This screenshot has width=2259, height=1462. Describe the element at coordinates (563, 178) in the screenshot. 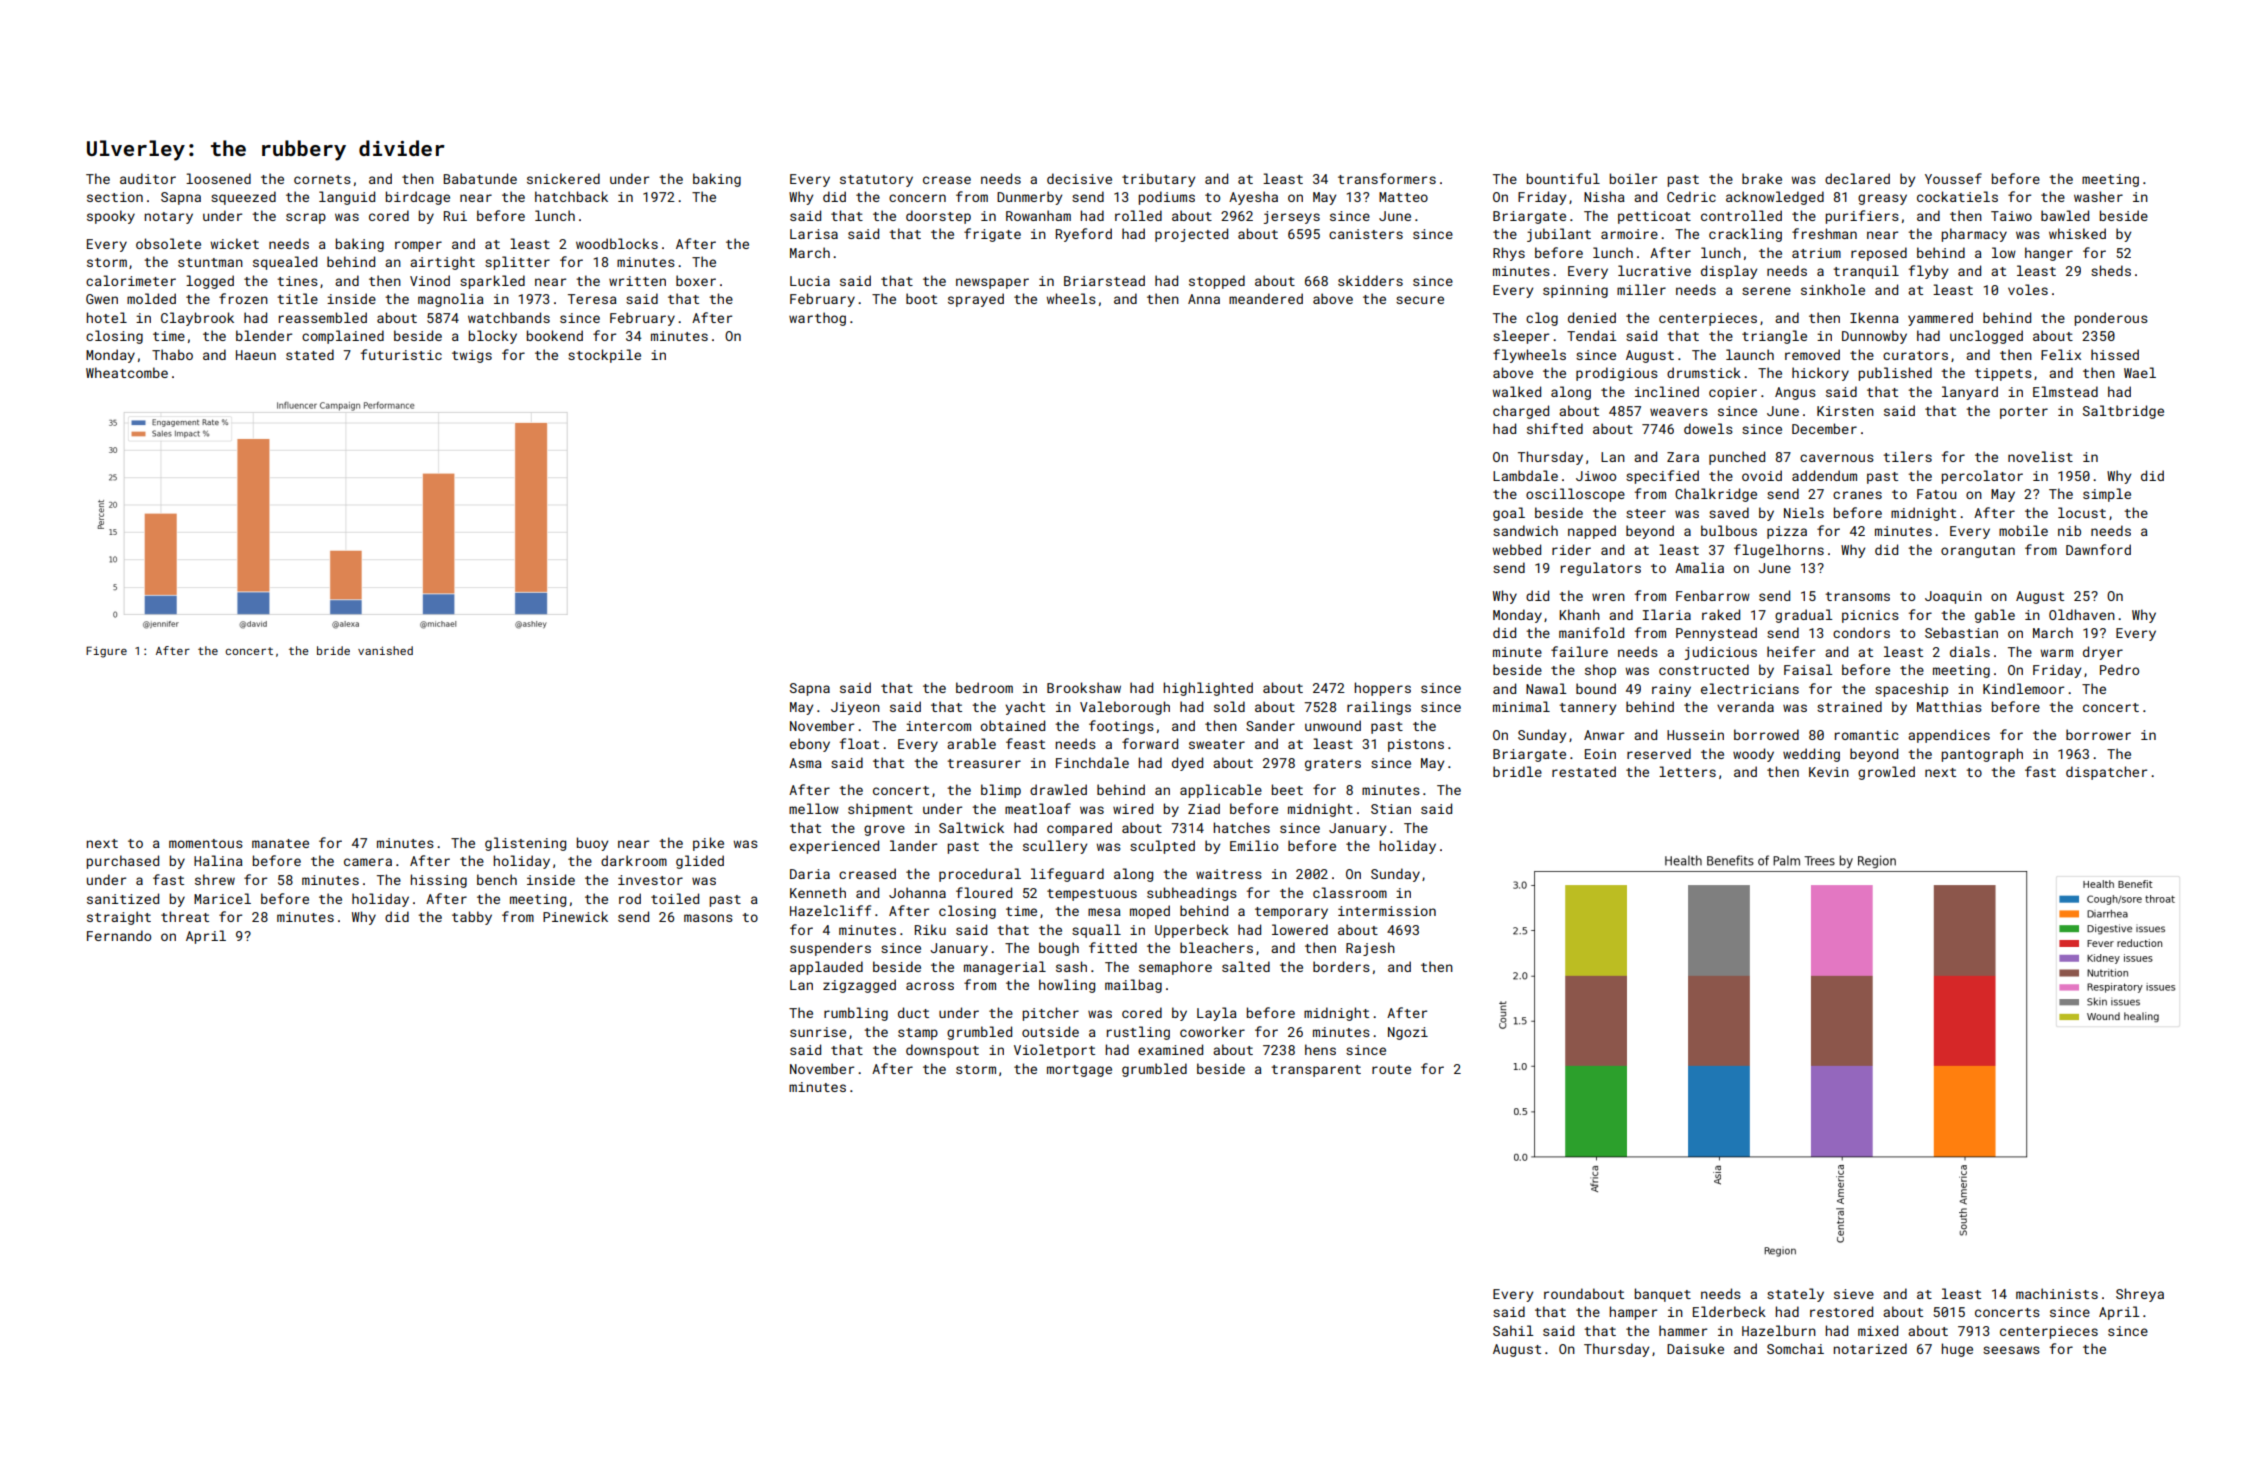

I see `snickered` at that location.
